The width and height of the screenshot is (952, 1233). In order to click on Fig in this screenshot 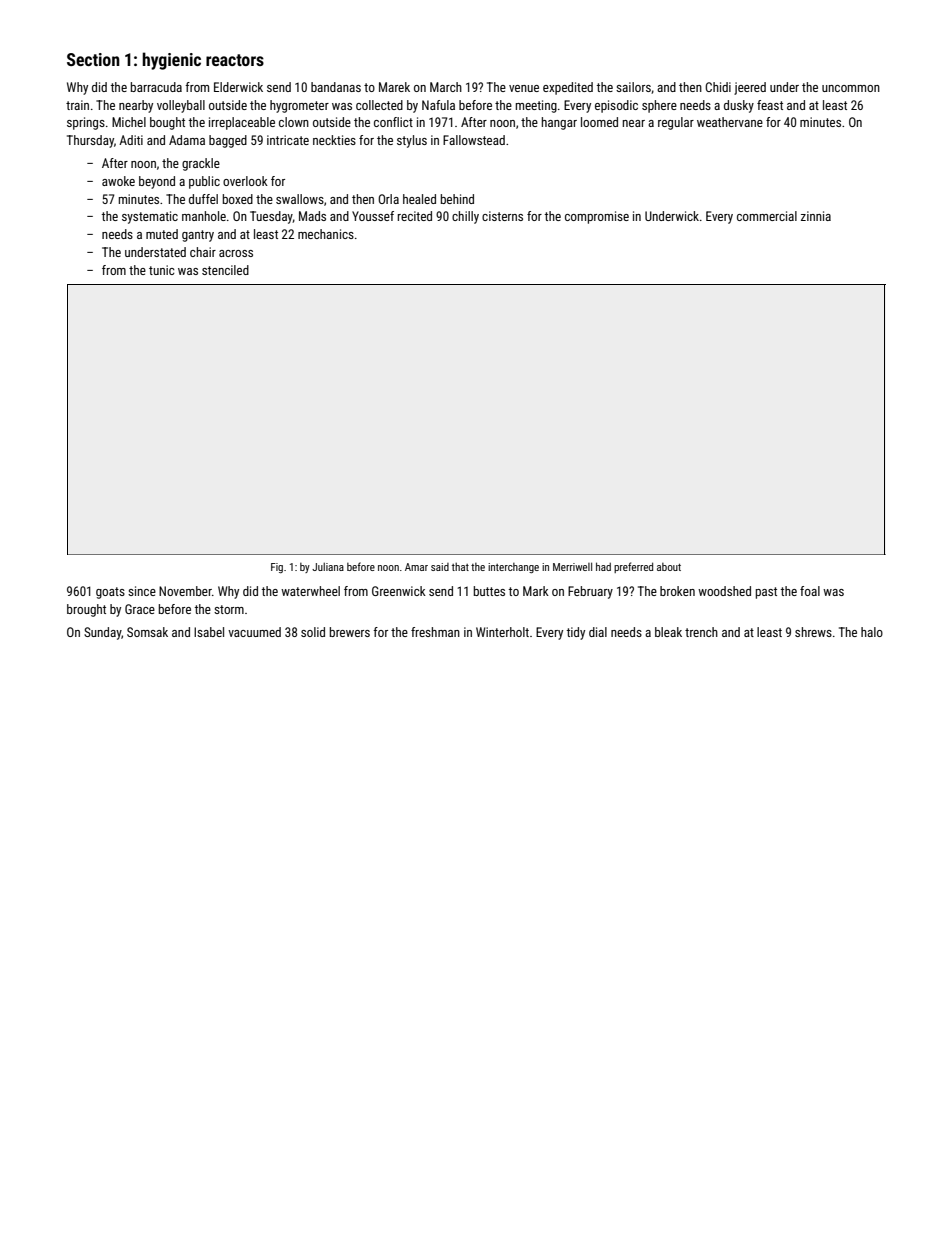, I will do `click(277, 568)`.
